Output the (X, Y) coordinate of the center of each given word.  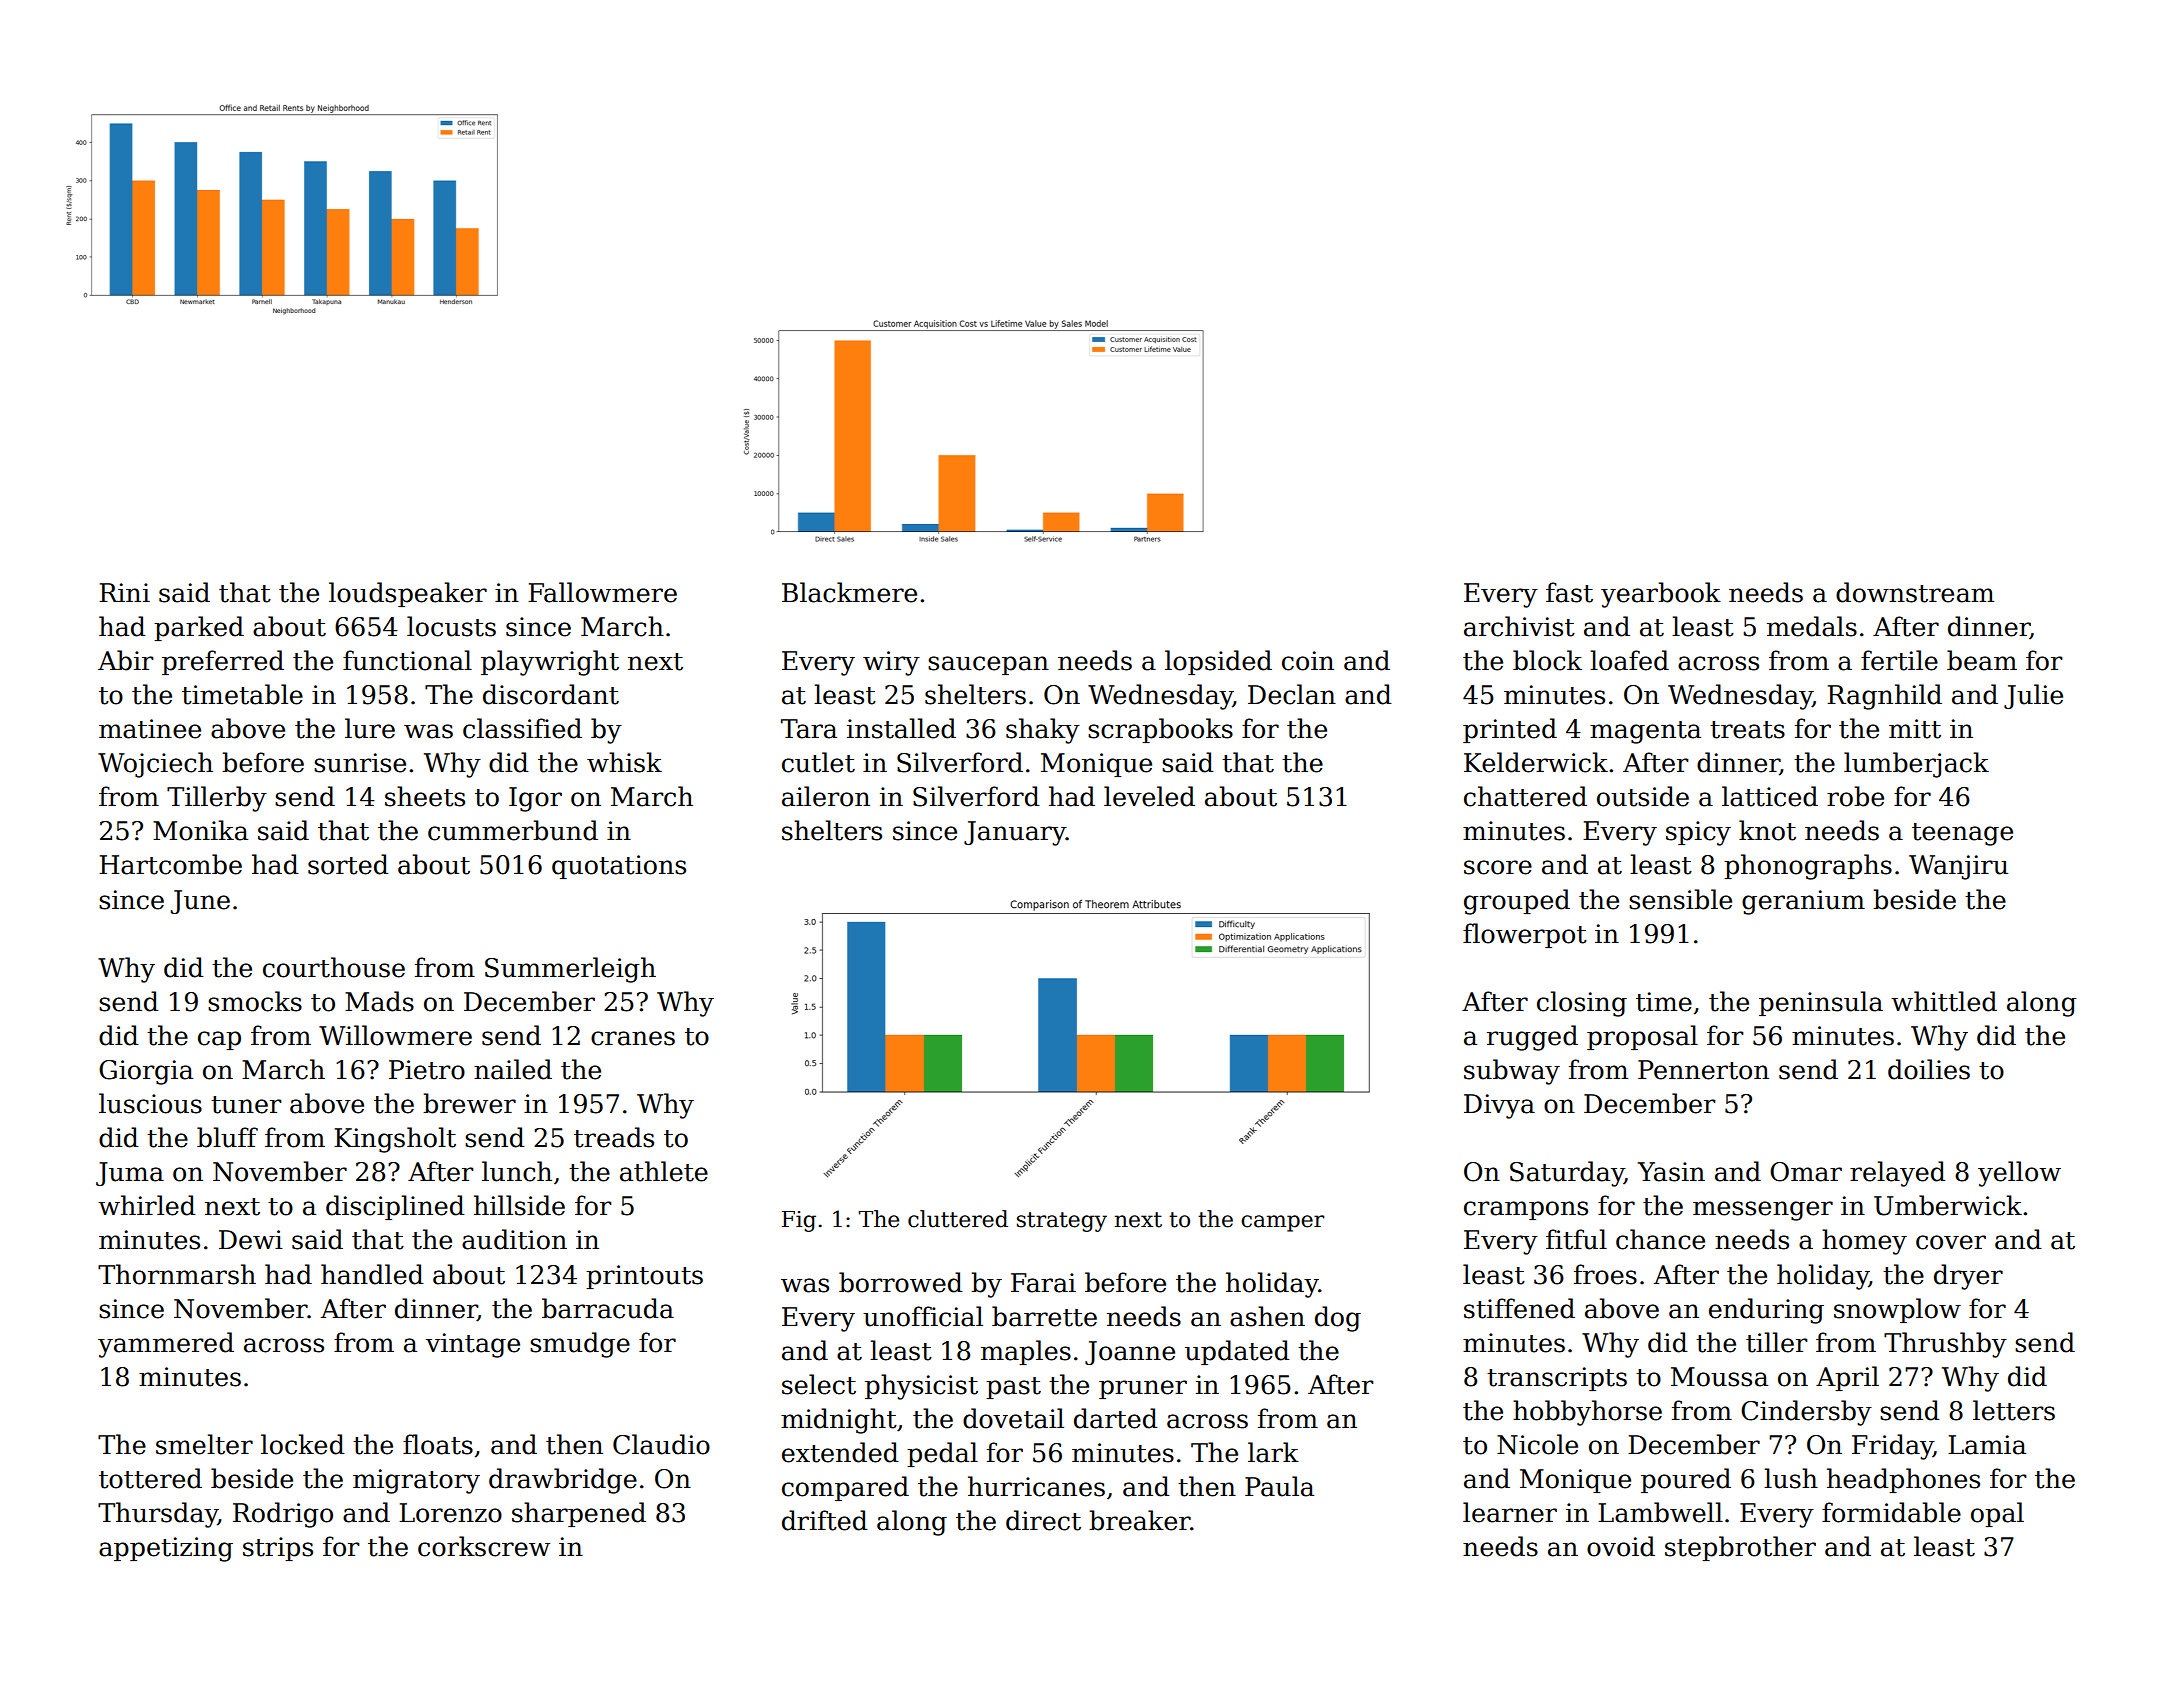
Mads (379, 1001)
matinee (150, 729)
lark (1273, 1452)
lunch (517, 1171)
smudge (580, 1345)
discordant (551, 694)
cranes (633, 1038)
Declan (1292, 694)
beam (1982, 660)
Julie (2033, 696)
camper (1282, 1223)
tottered (150, 1478)
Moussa (1719, 1377)
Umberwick (1948, 1205)
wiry (891, 663)
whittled (1944, 1001)
